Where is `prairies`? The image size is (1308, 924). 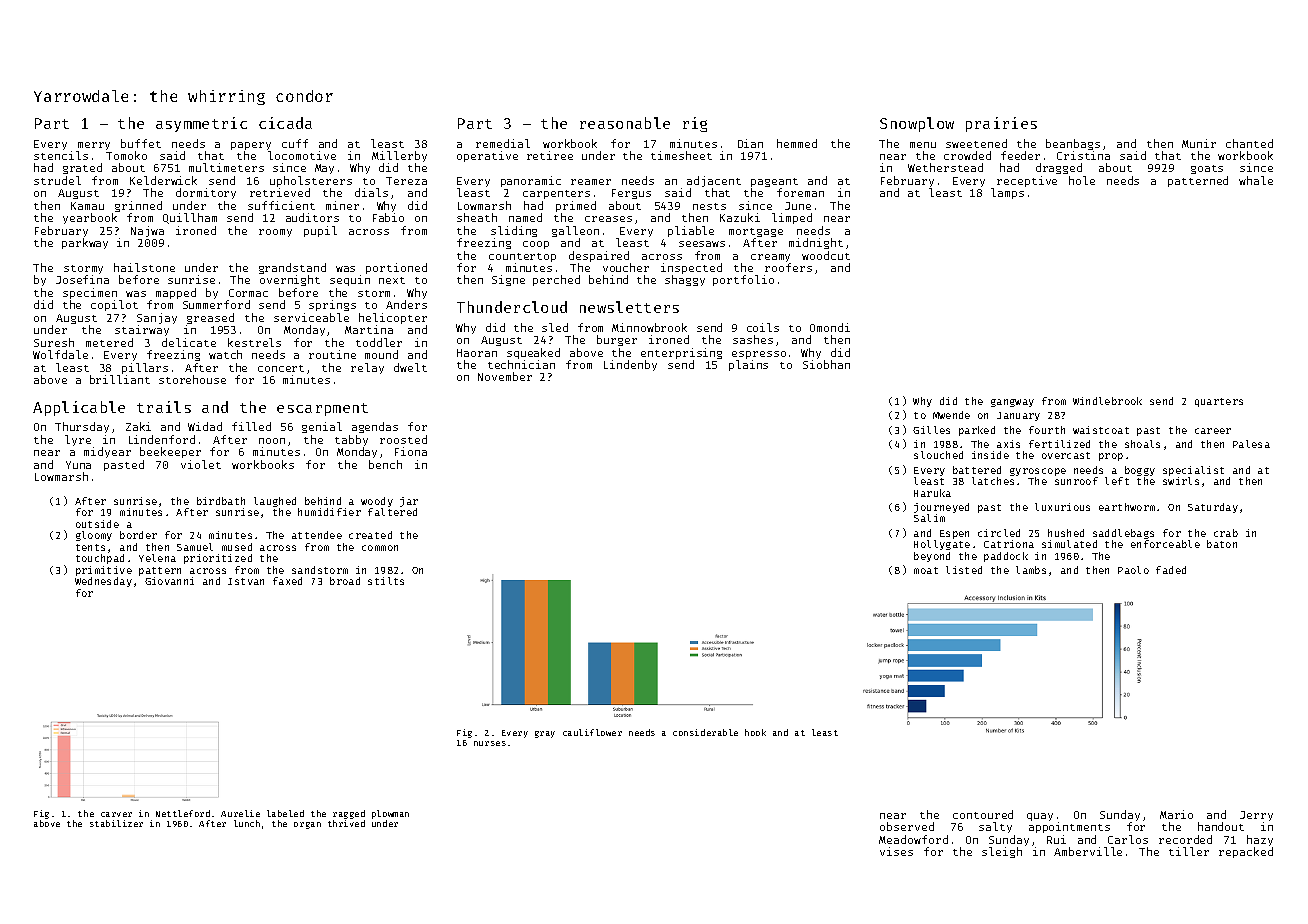
prairies is located at coordinates (1001, 124).
